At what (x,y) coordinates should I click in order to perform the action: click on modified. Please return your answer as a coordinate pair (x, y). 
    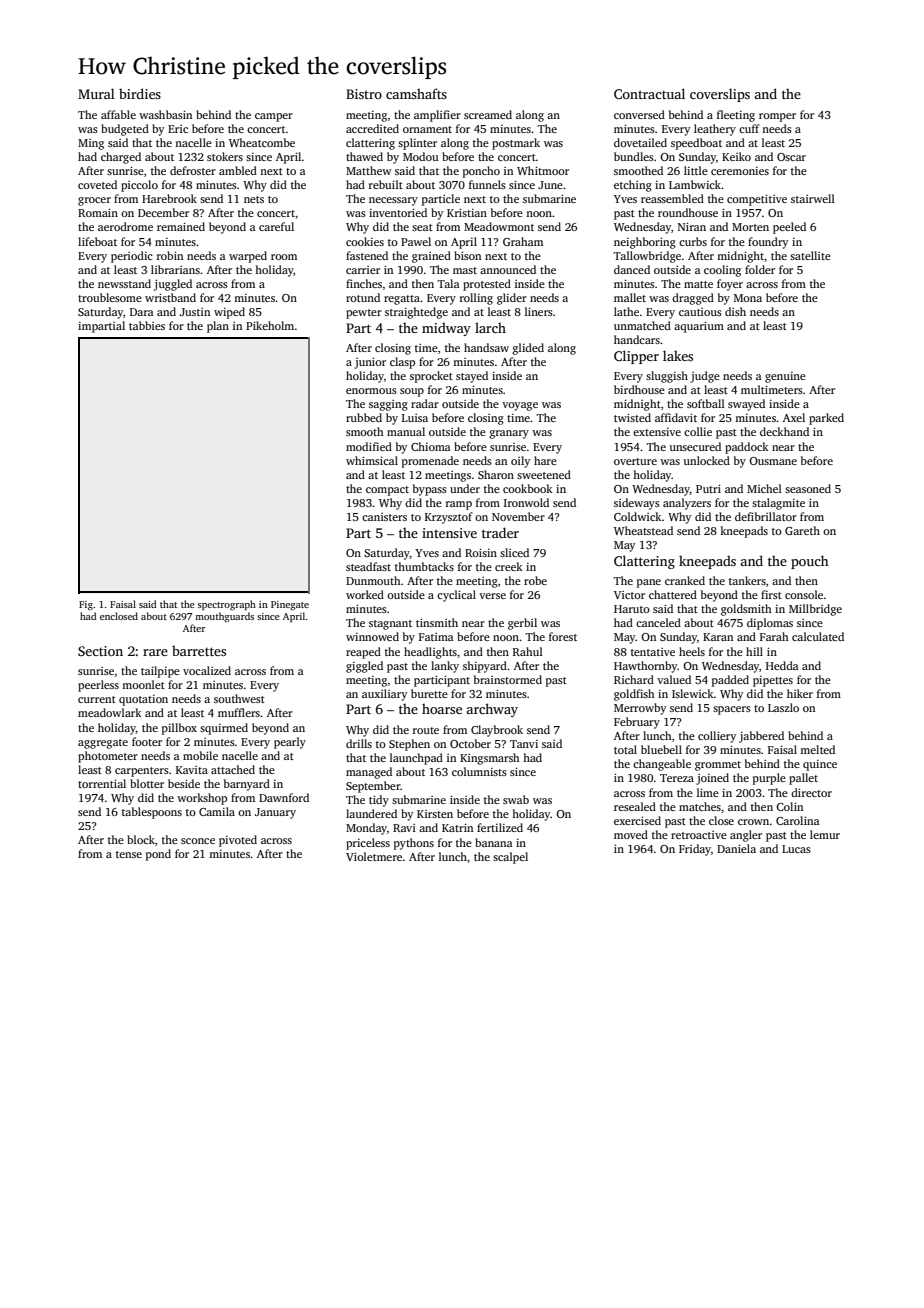
    Looking at the image, I should click on (369, 446).
